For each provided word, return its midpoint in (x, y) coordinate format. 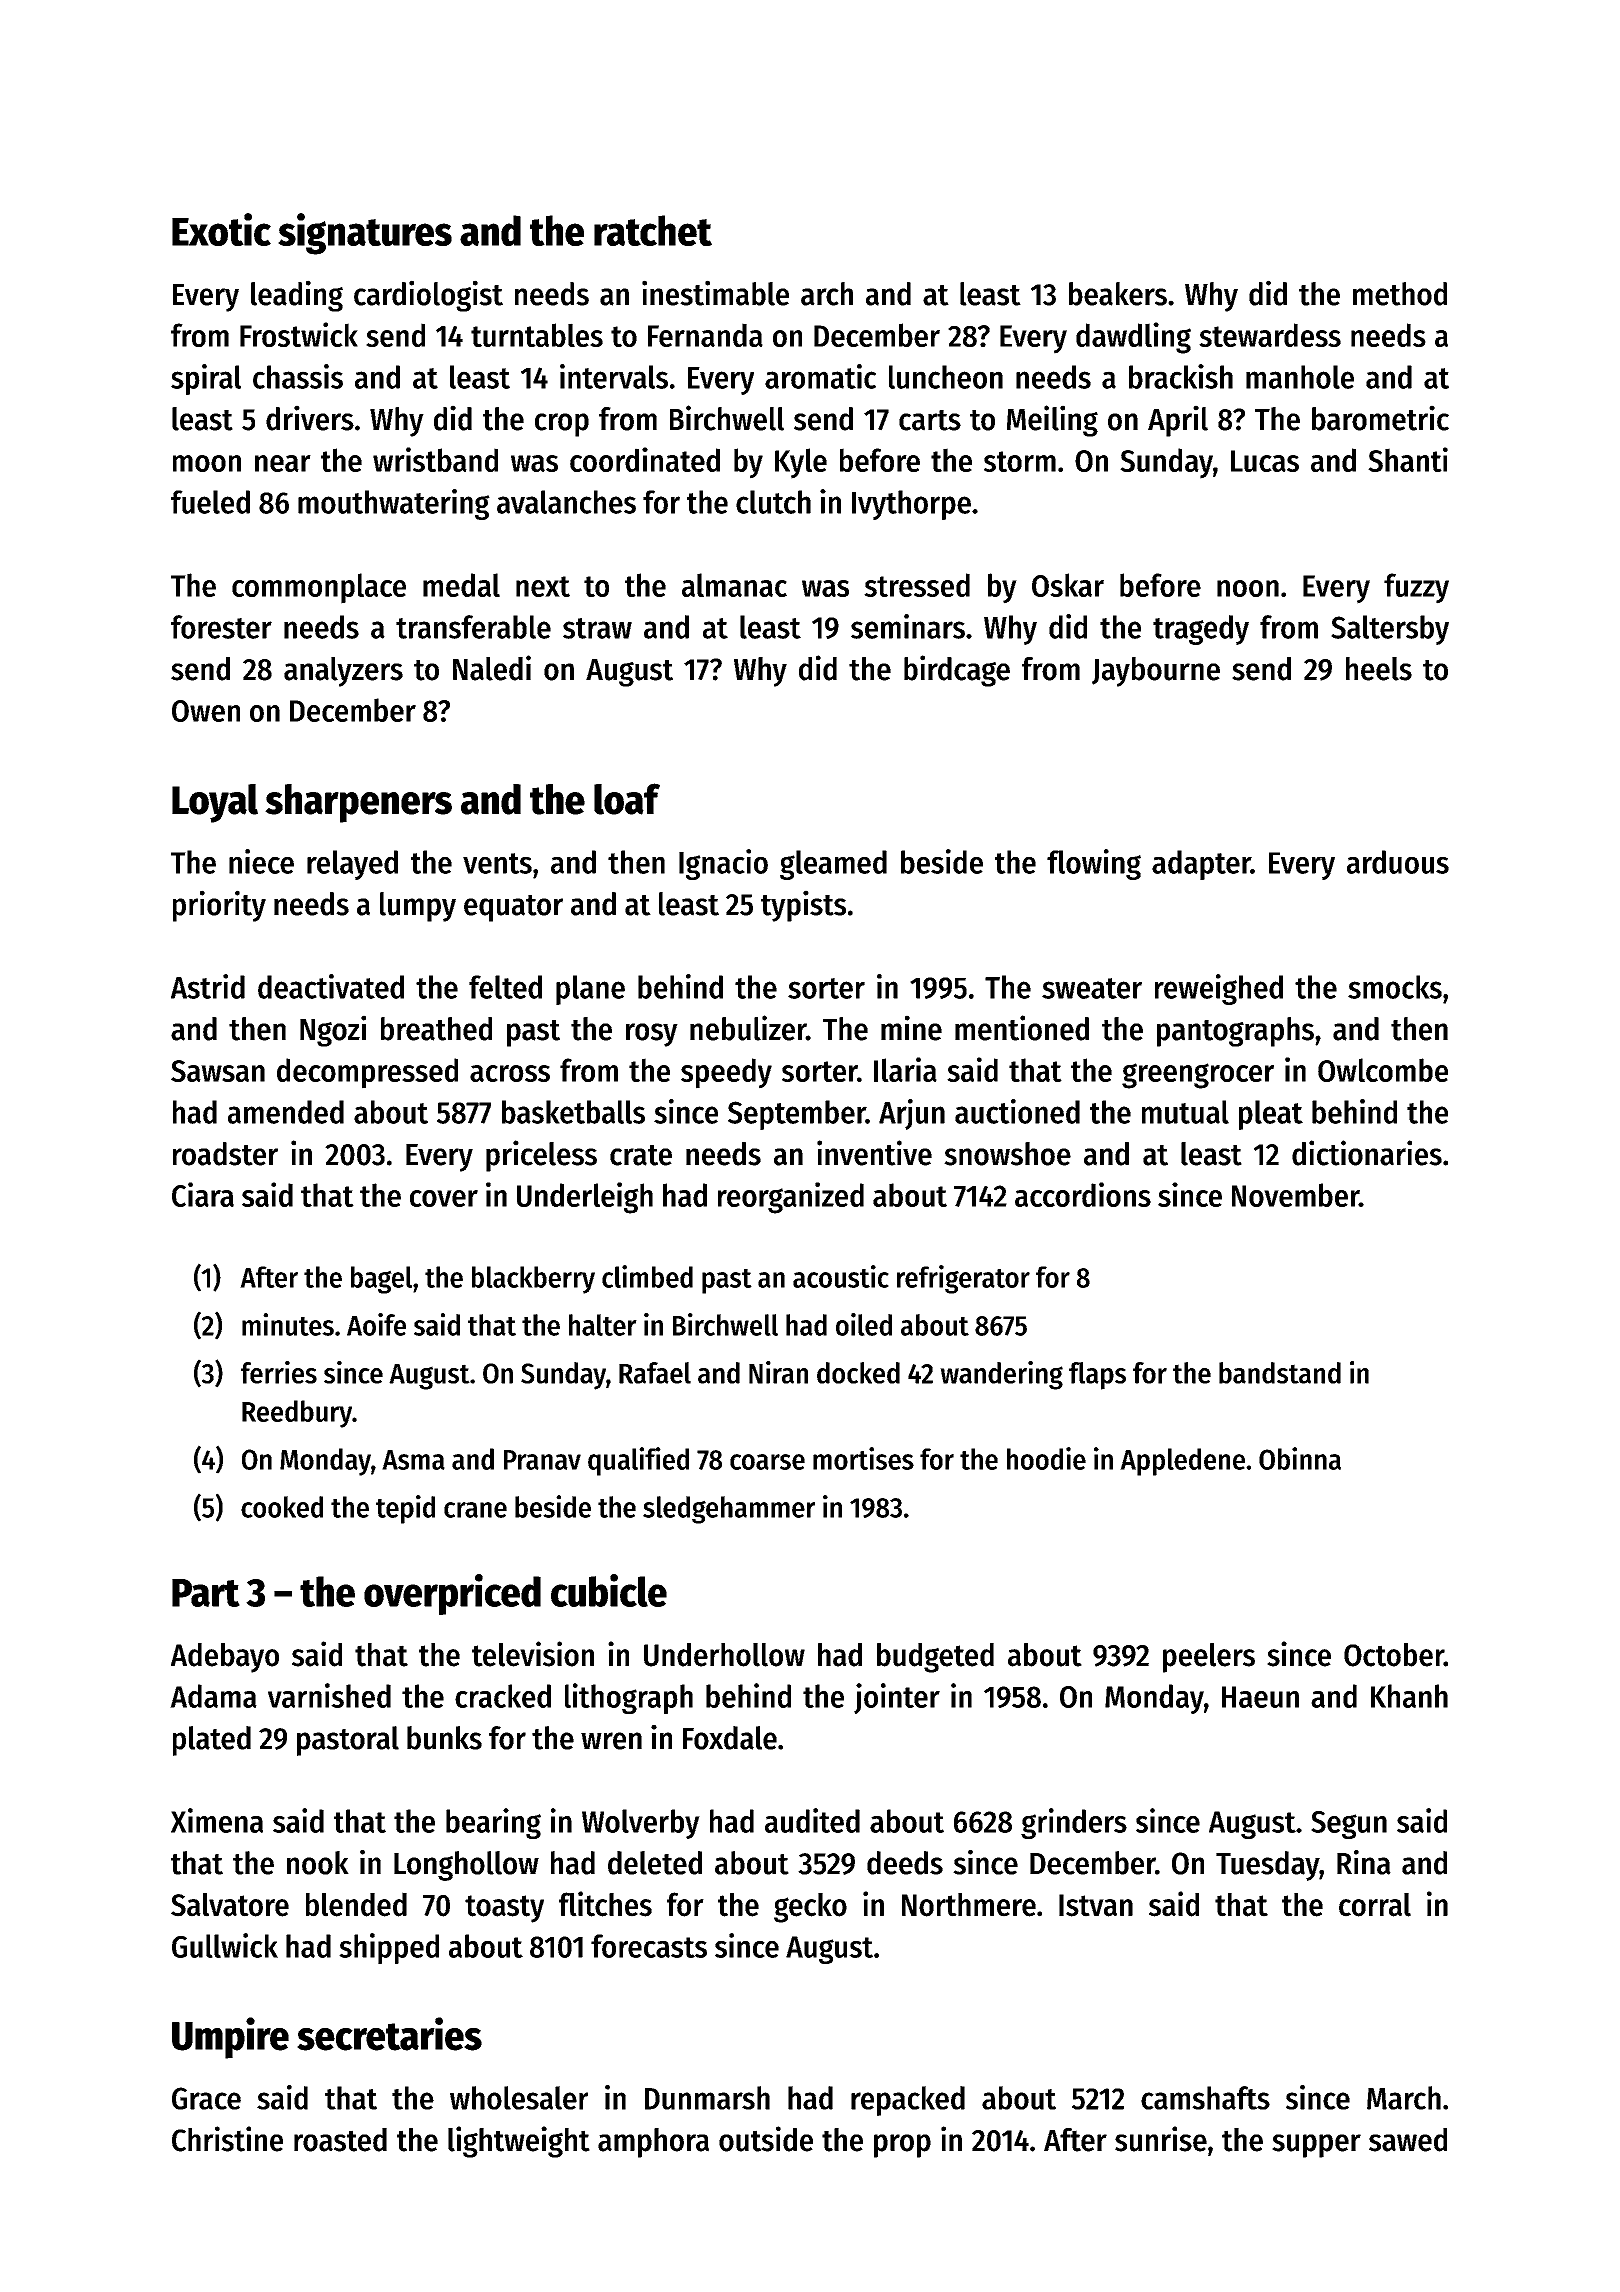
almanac (734, 585)
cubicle (609, 1590)
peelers (1209, 1658)
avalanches (566, 502)
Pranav (542, 1460)
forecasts (649, 1946)
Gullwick (225, 1945)
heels (1379, 669)
